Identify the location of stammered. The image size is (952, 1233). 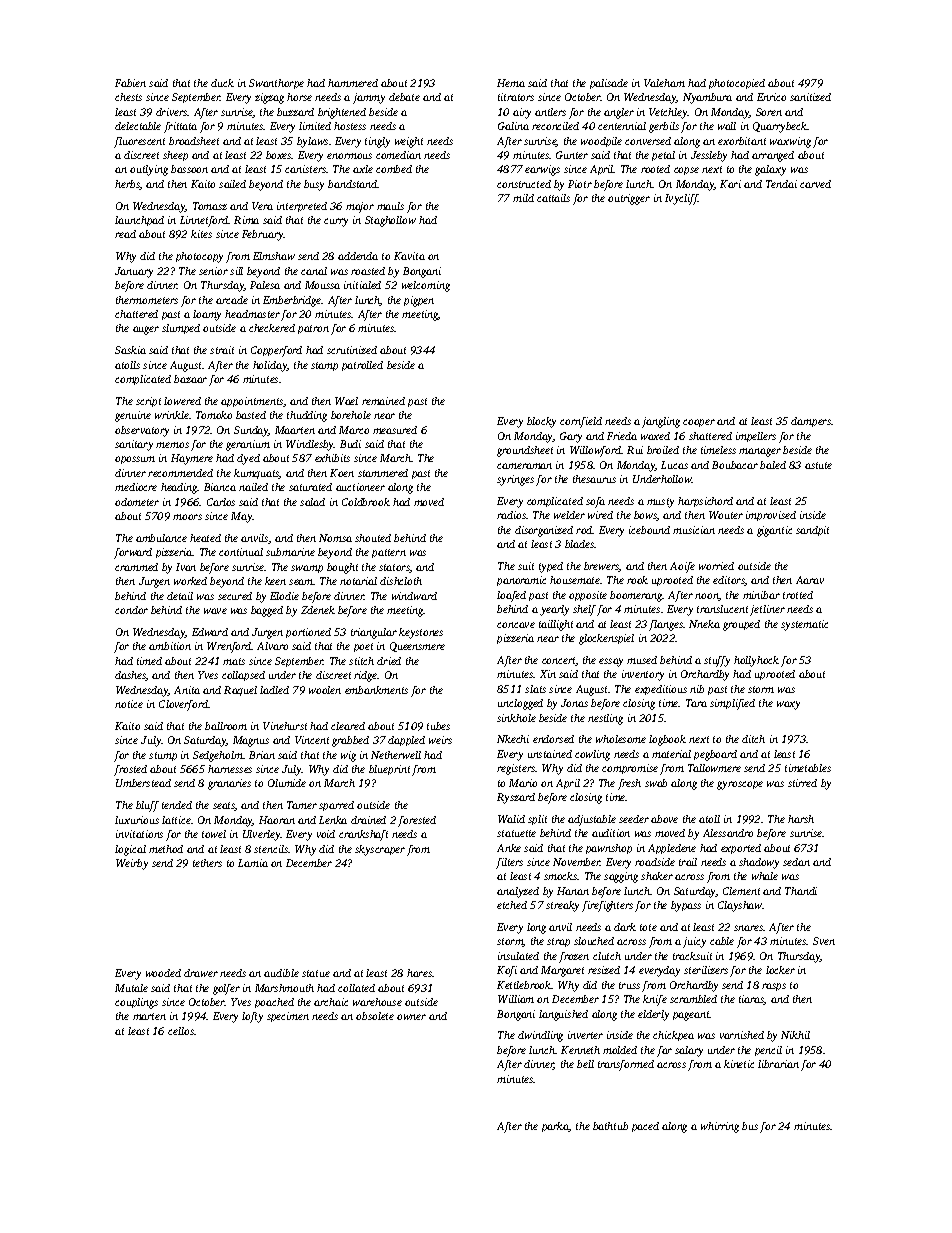
(383, 473).
